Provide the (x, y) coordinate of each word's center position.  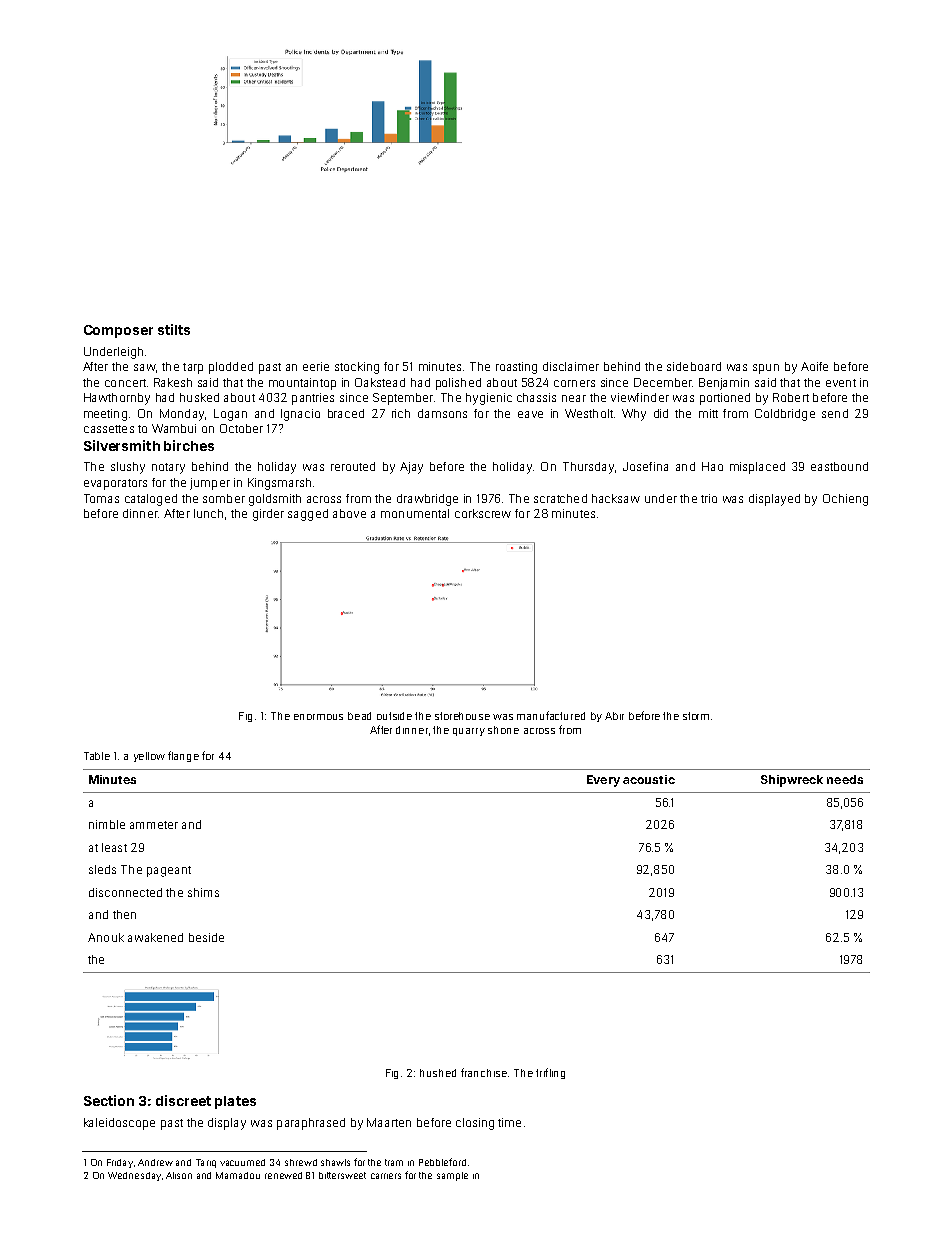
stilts (174, 329)
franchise (484, 1072)
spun (766, 369)
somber (224, 498)
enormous (318, 717)
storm (696, 716)
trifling (550, 1073)
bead (359, 716)
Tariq (206, 1163)
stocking (357, 368)
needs (845, 779)
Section (109, 1100)
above (349, 513)
